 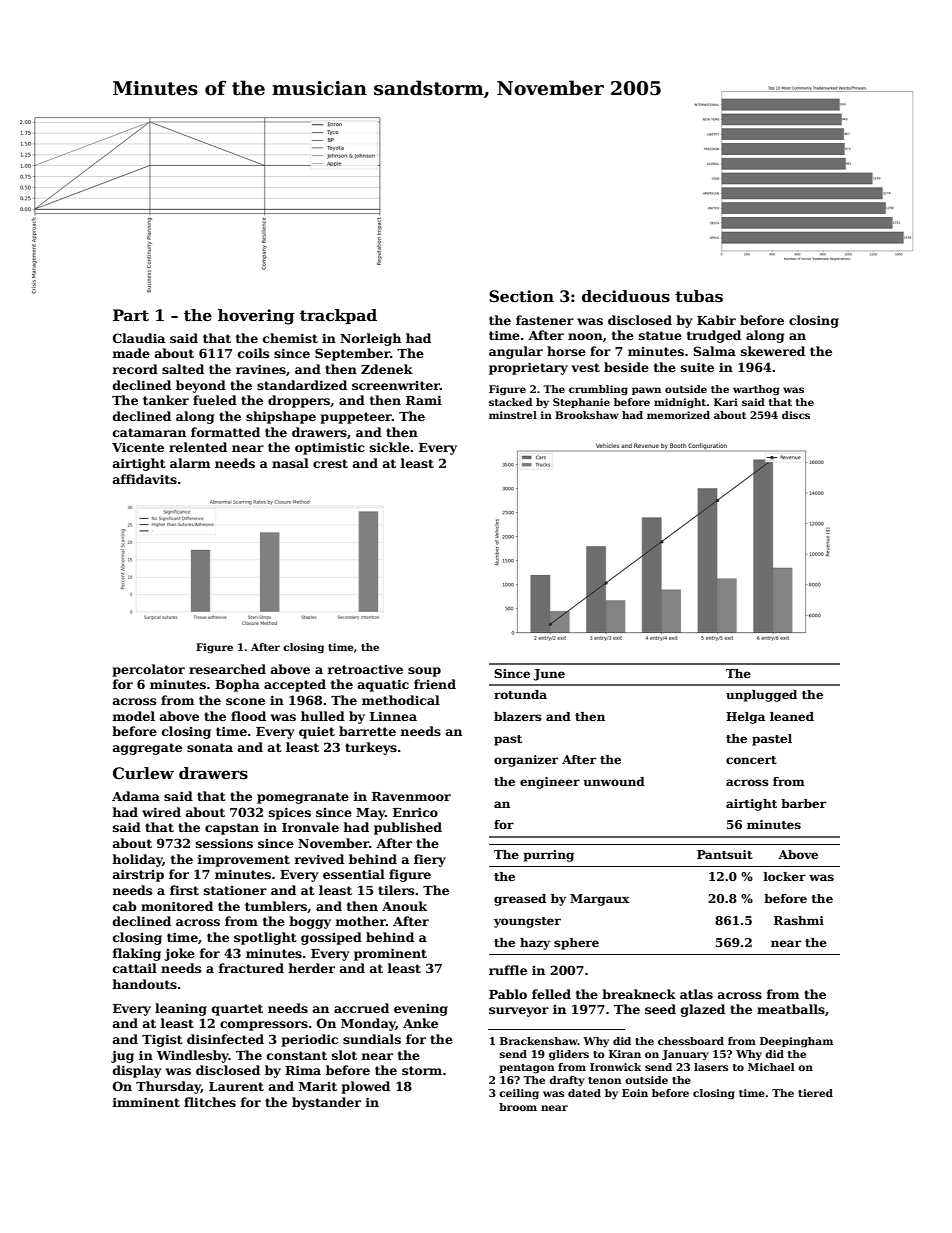 I want to click on researched, so click(x=227, y=669).
